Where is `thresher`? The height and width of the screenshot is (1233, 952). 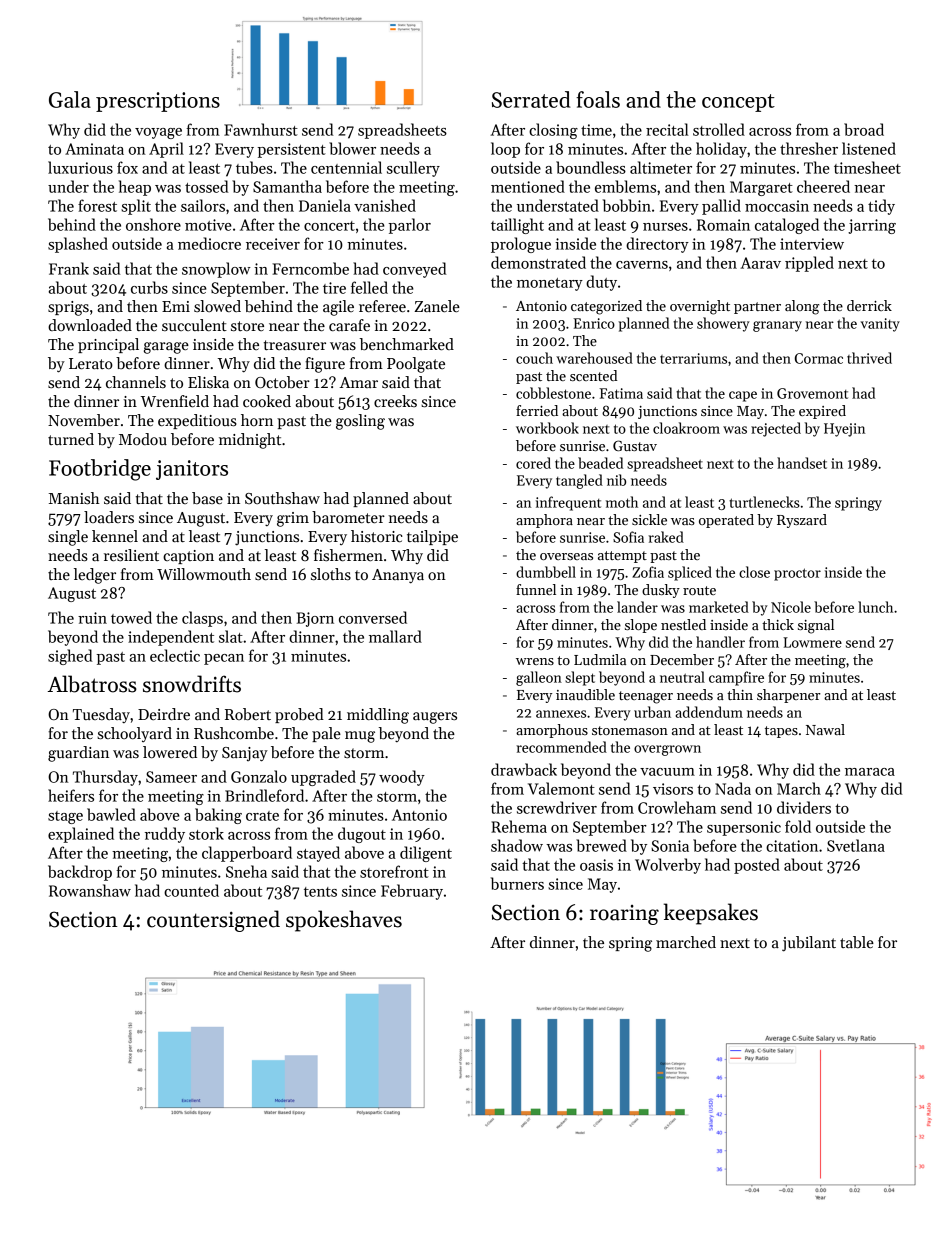
thresher is located at coordinates (809, 148).
